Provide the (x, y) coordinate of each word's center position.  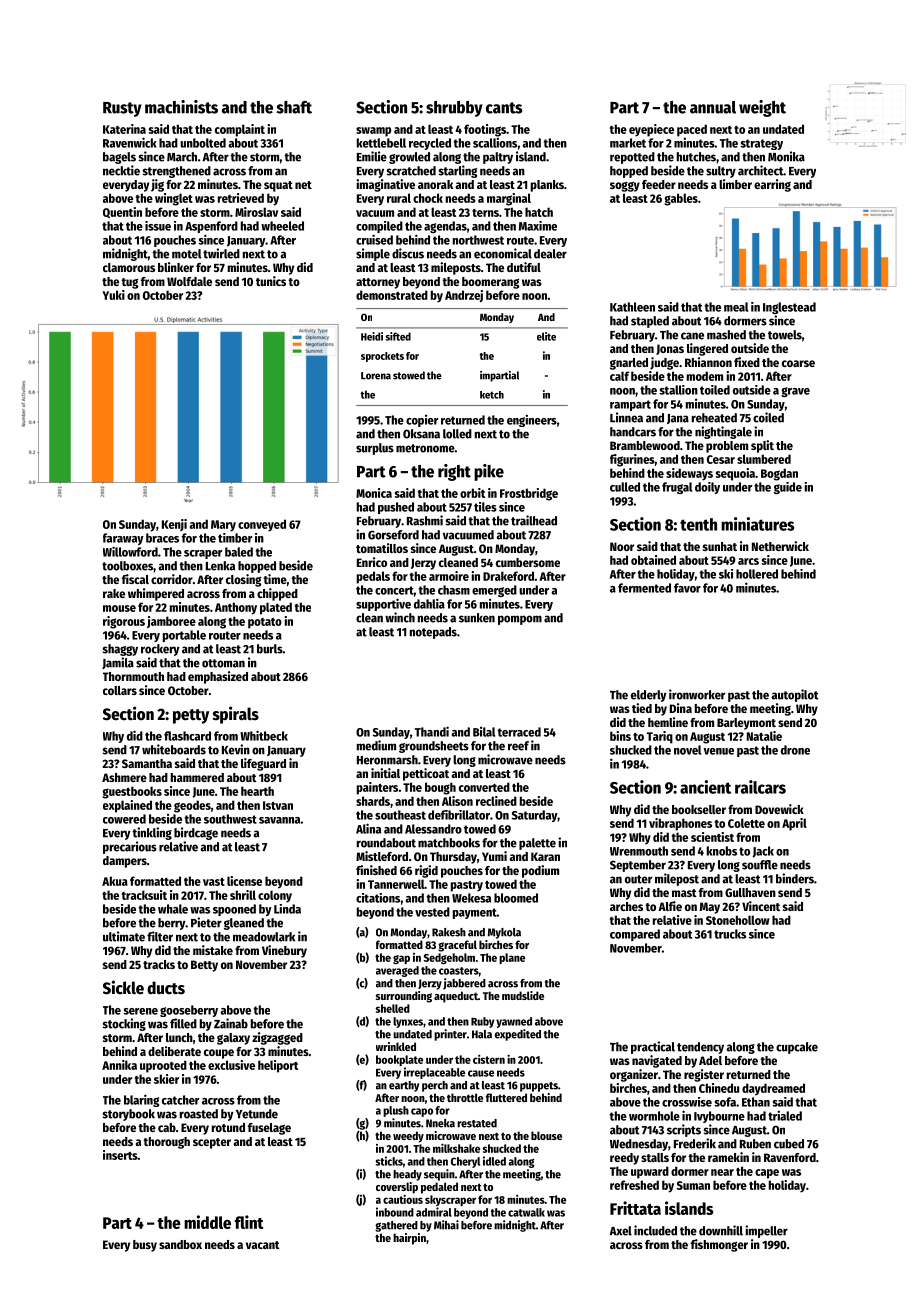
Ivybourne (719, 1117)
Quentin (122, 212)
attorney (378, 283)
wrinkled (396, 1046)
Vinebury (284, 951)
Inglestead (789, 308)
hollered (757, 574)
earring (772, 185)
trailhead (534, 520)
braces (162, 538)
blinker (176, 267)
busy (145, 1246)
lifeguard (263, 764)
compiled (379, 227)
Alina (368, 828)
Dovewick (779, 809)
